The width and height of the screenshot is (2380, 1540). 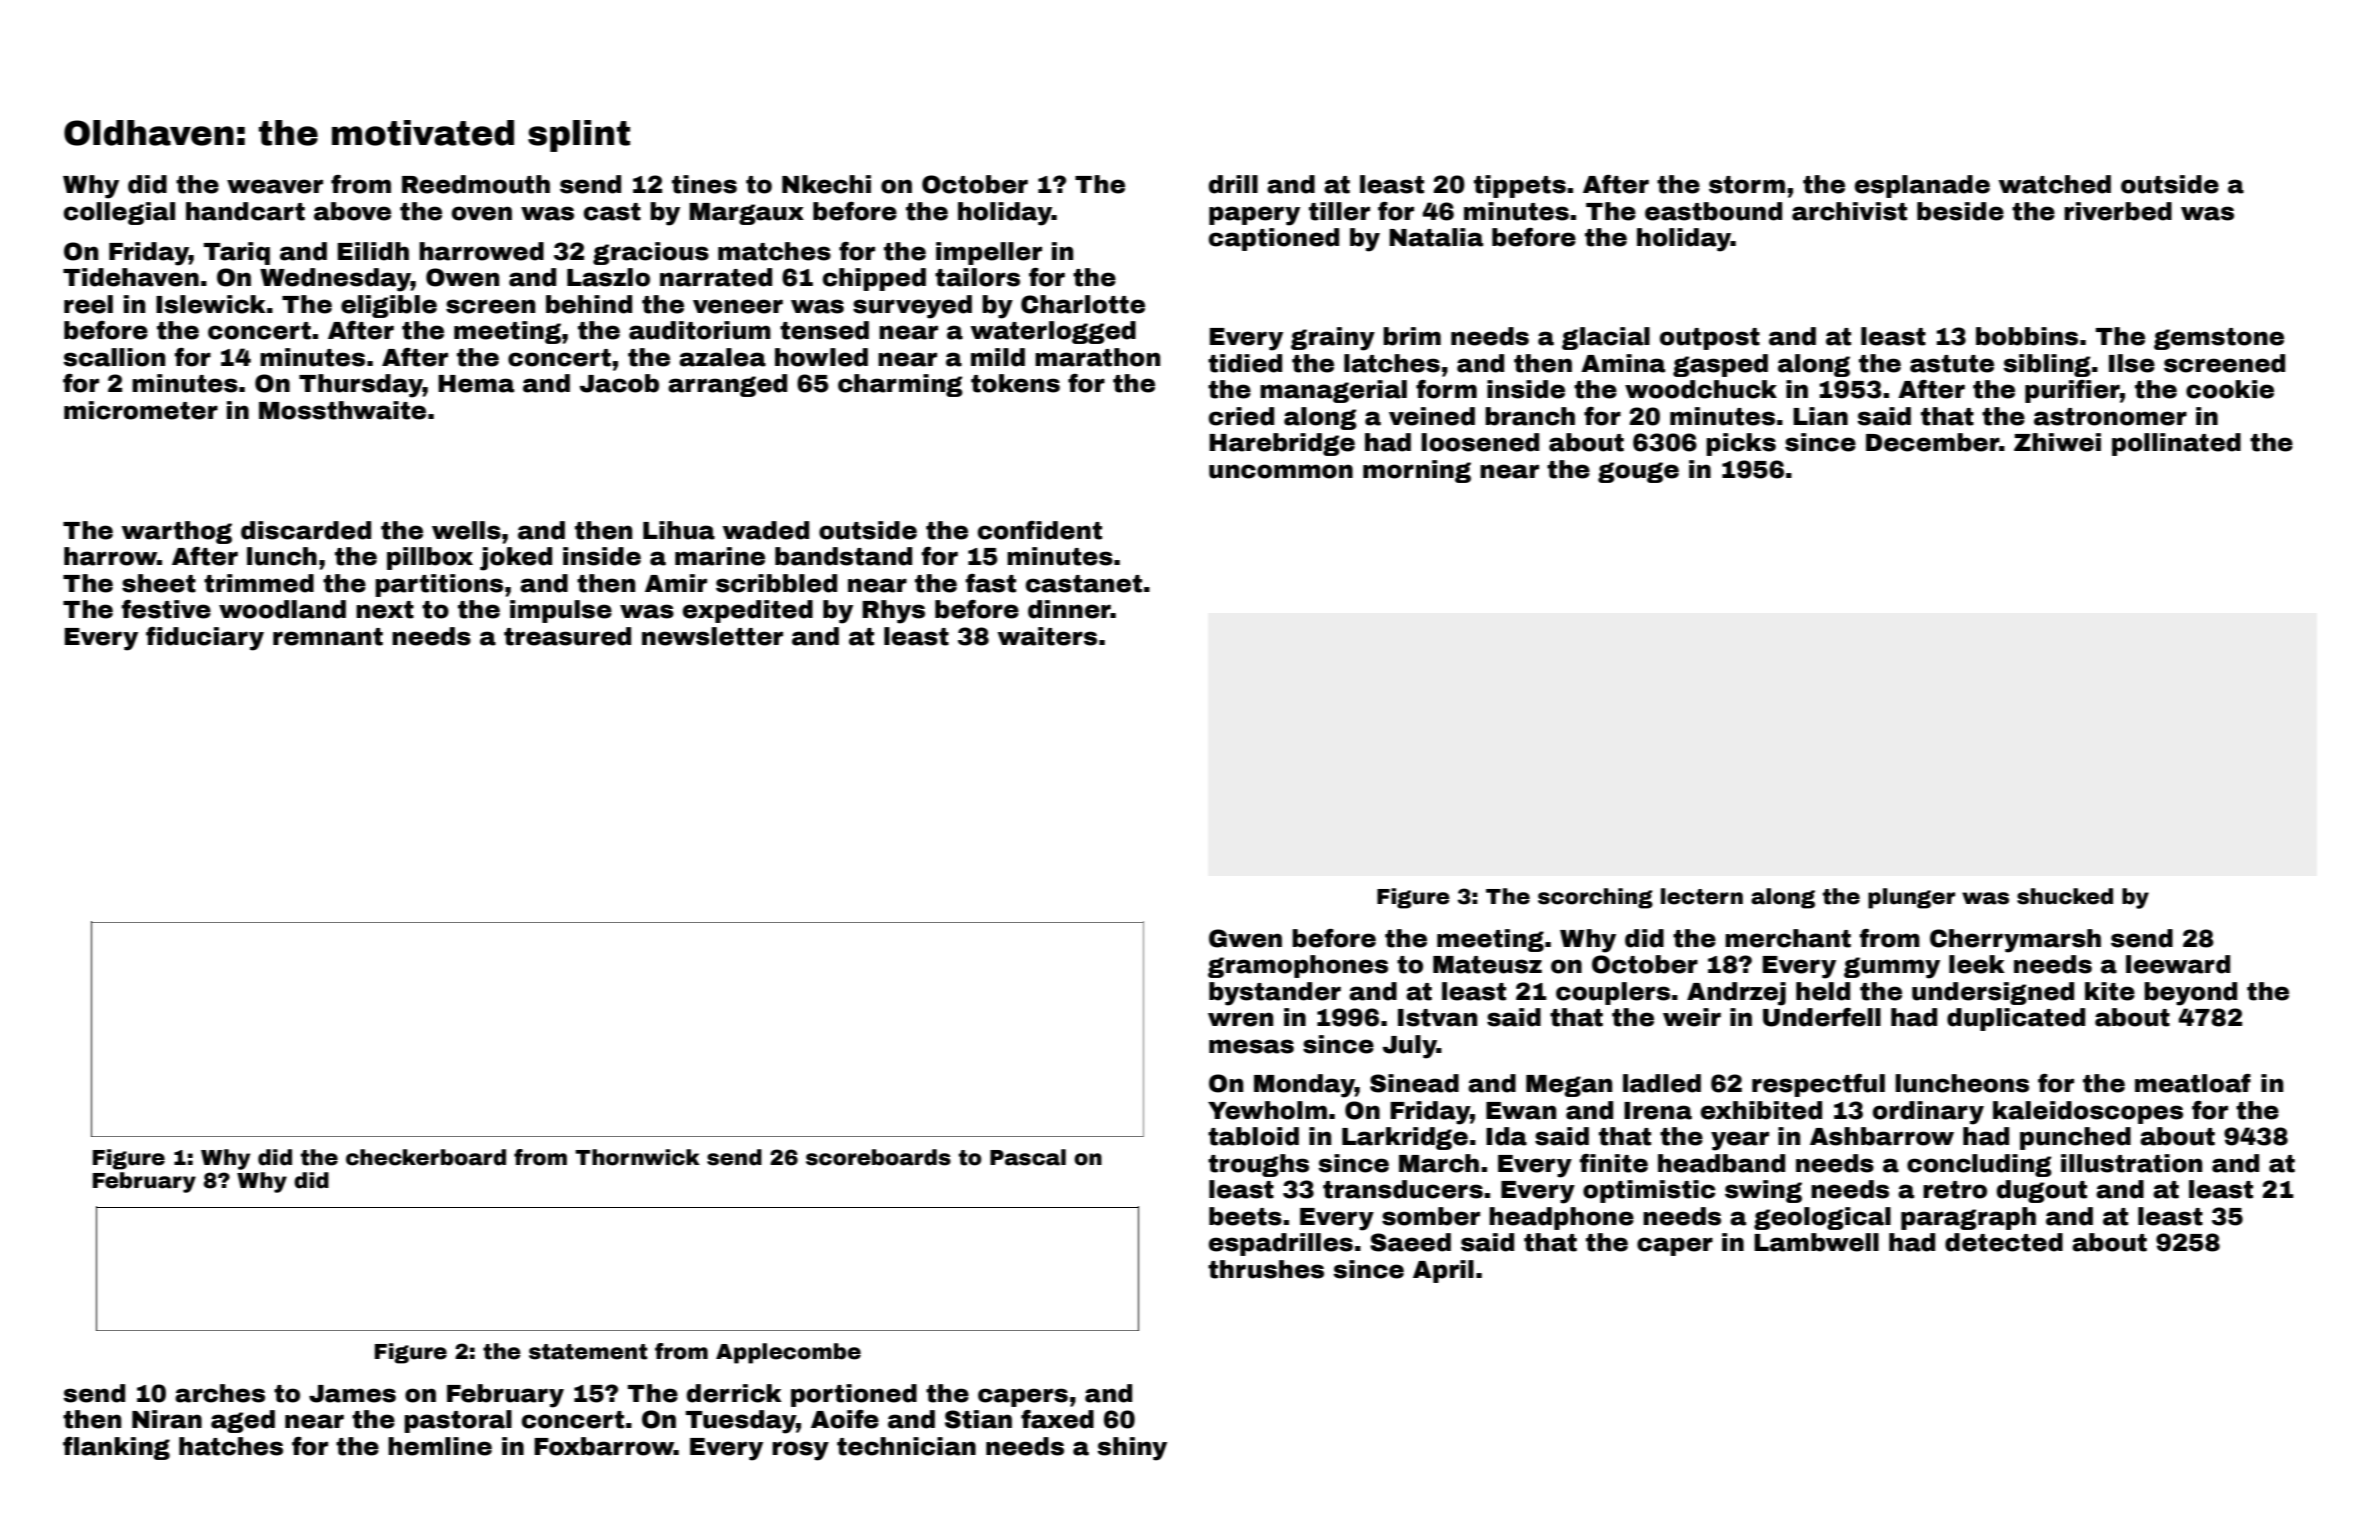 What do you see at coordinates (119, 213) in the screenshot?
I see `collegial` at bounding box center [119, 213].
